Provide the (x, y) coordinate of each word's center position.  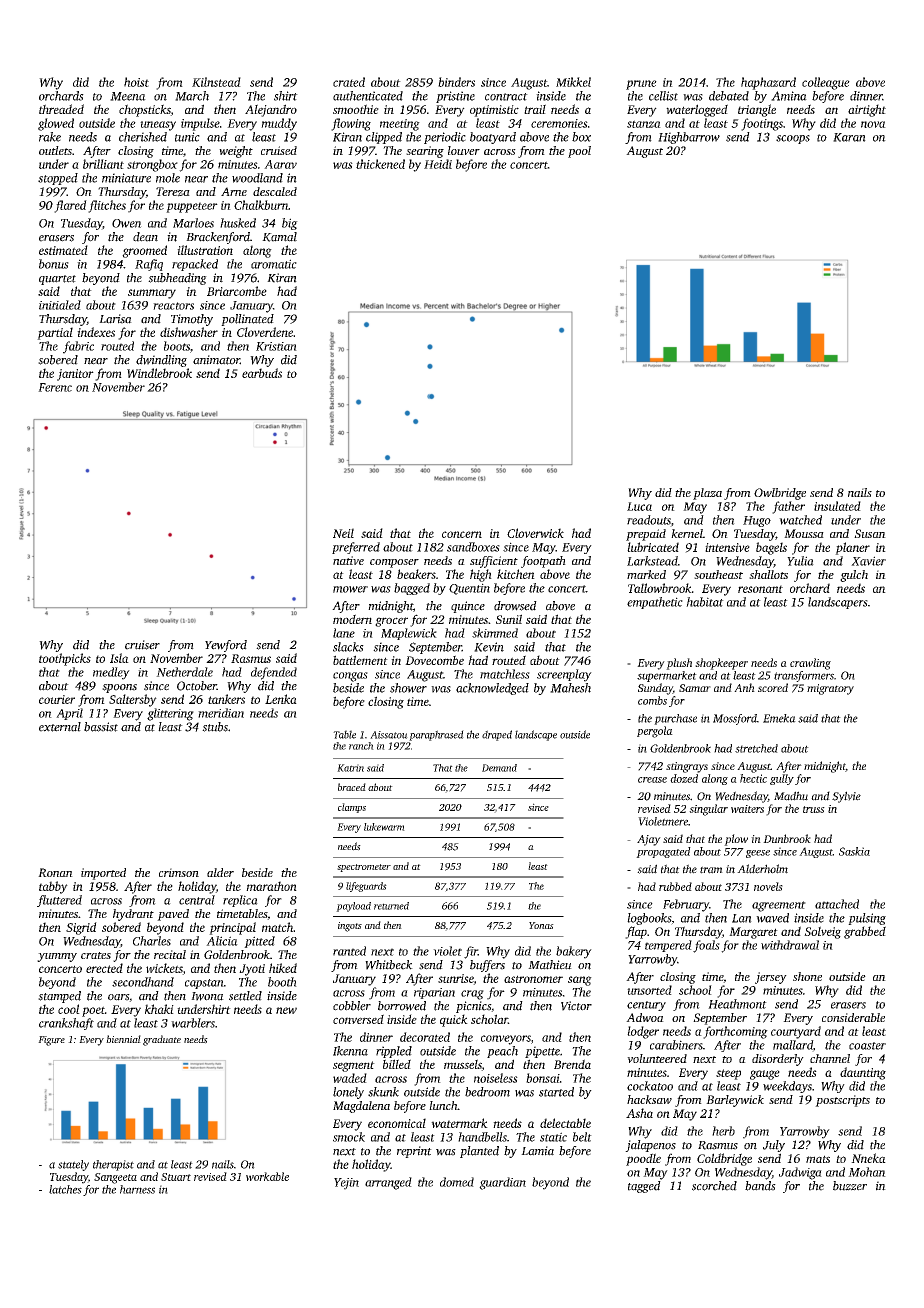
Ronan (55, 872)
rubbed (675, 886)
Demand (499, 768)
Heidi (438, 164)
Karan (849, 137)
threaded (61, 109)
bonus (54, 264)
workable (267, 1176)
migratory (830, 689)
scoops (793, 139)
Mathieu (550, 965)
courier (57, 699)
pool (579, 152)
